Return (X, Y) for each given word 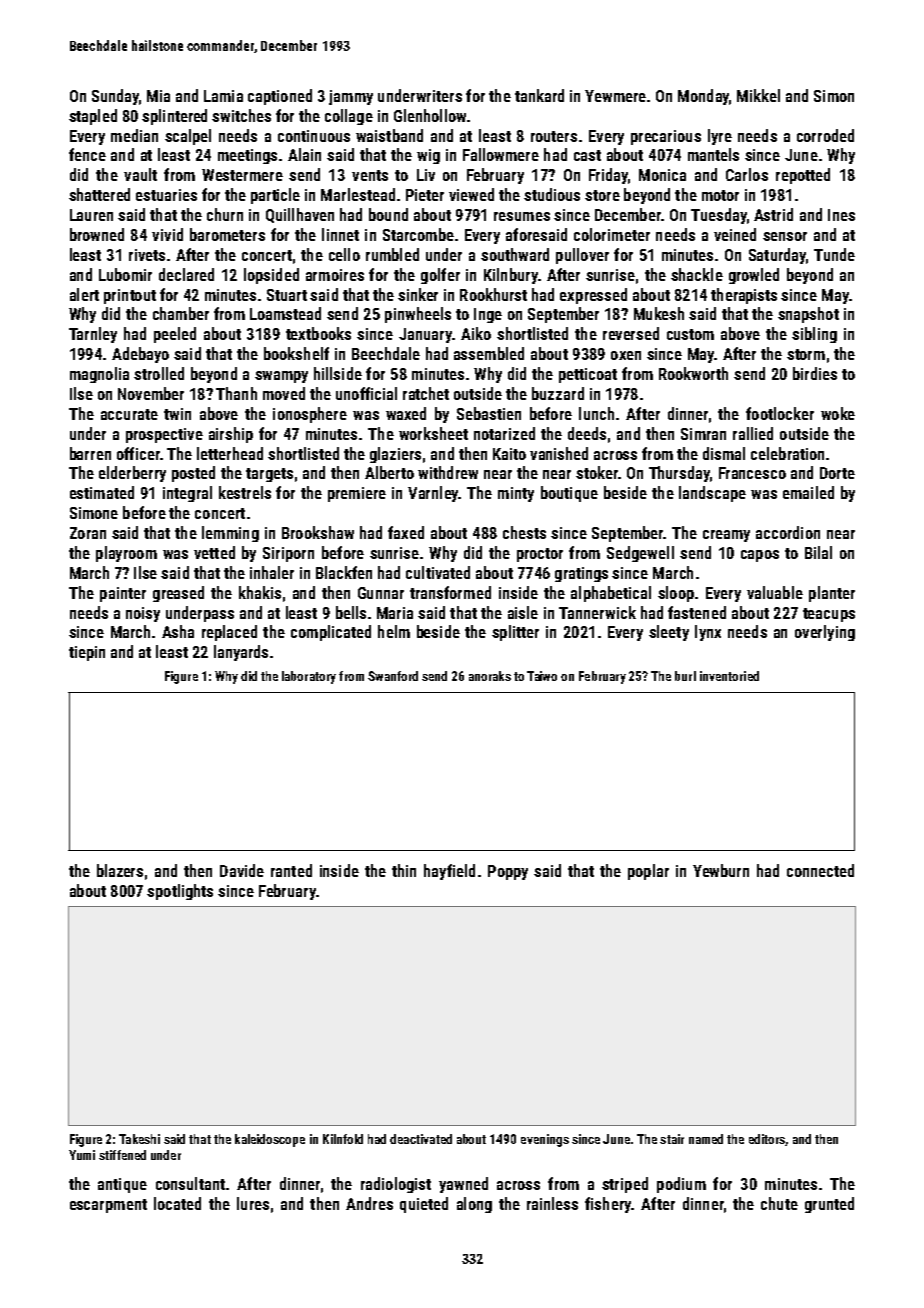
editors (767, 1139)
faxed (406, 532)
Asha (178, 631)
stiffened (122, 1155)
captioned (280, 97)
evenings (545, 1140)
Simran (703, 434)
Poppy (508, 872)
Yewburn (721, 870)
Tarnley (93, 335)
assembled (489, 353)
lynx (708, 633)
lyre (720, 137)
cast (587, 155)
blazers (120, 870)
